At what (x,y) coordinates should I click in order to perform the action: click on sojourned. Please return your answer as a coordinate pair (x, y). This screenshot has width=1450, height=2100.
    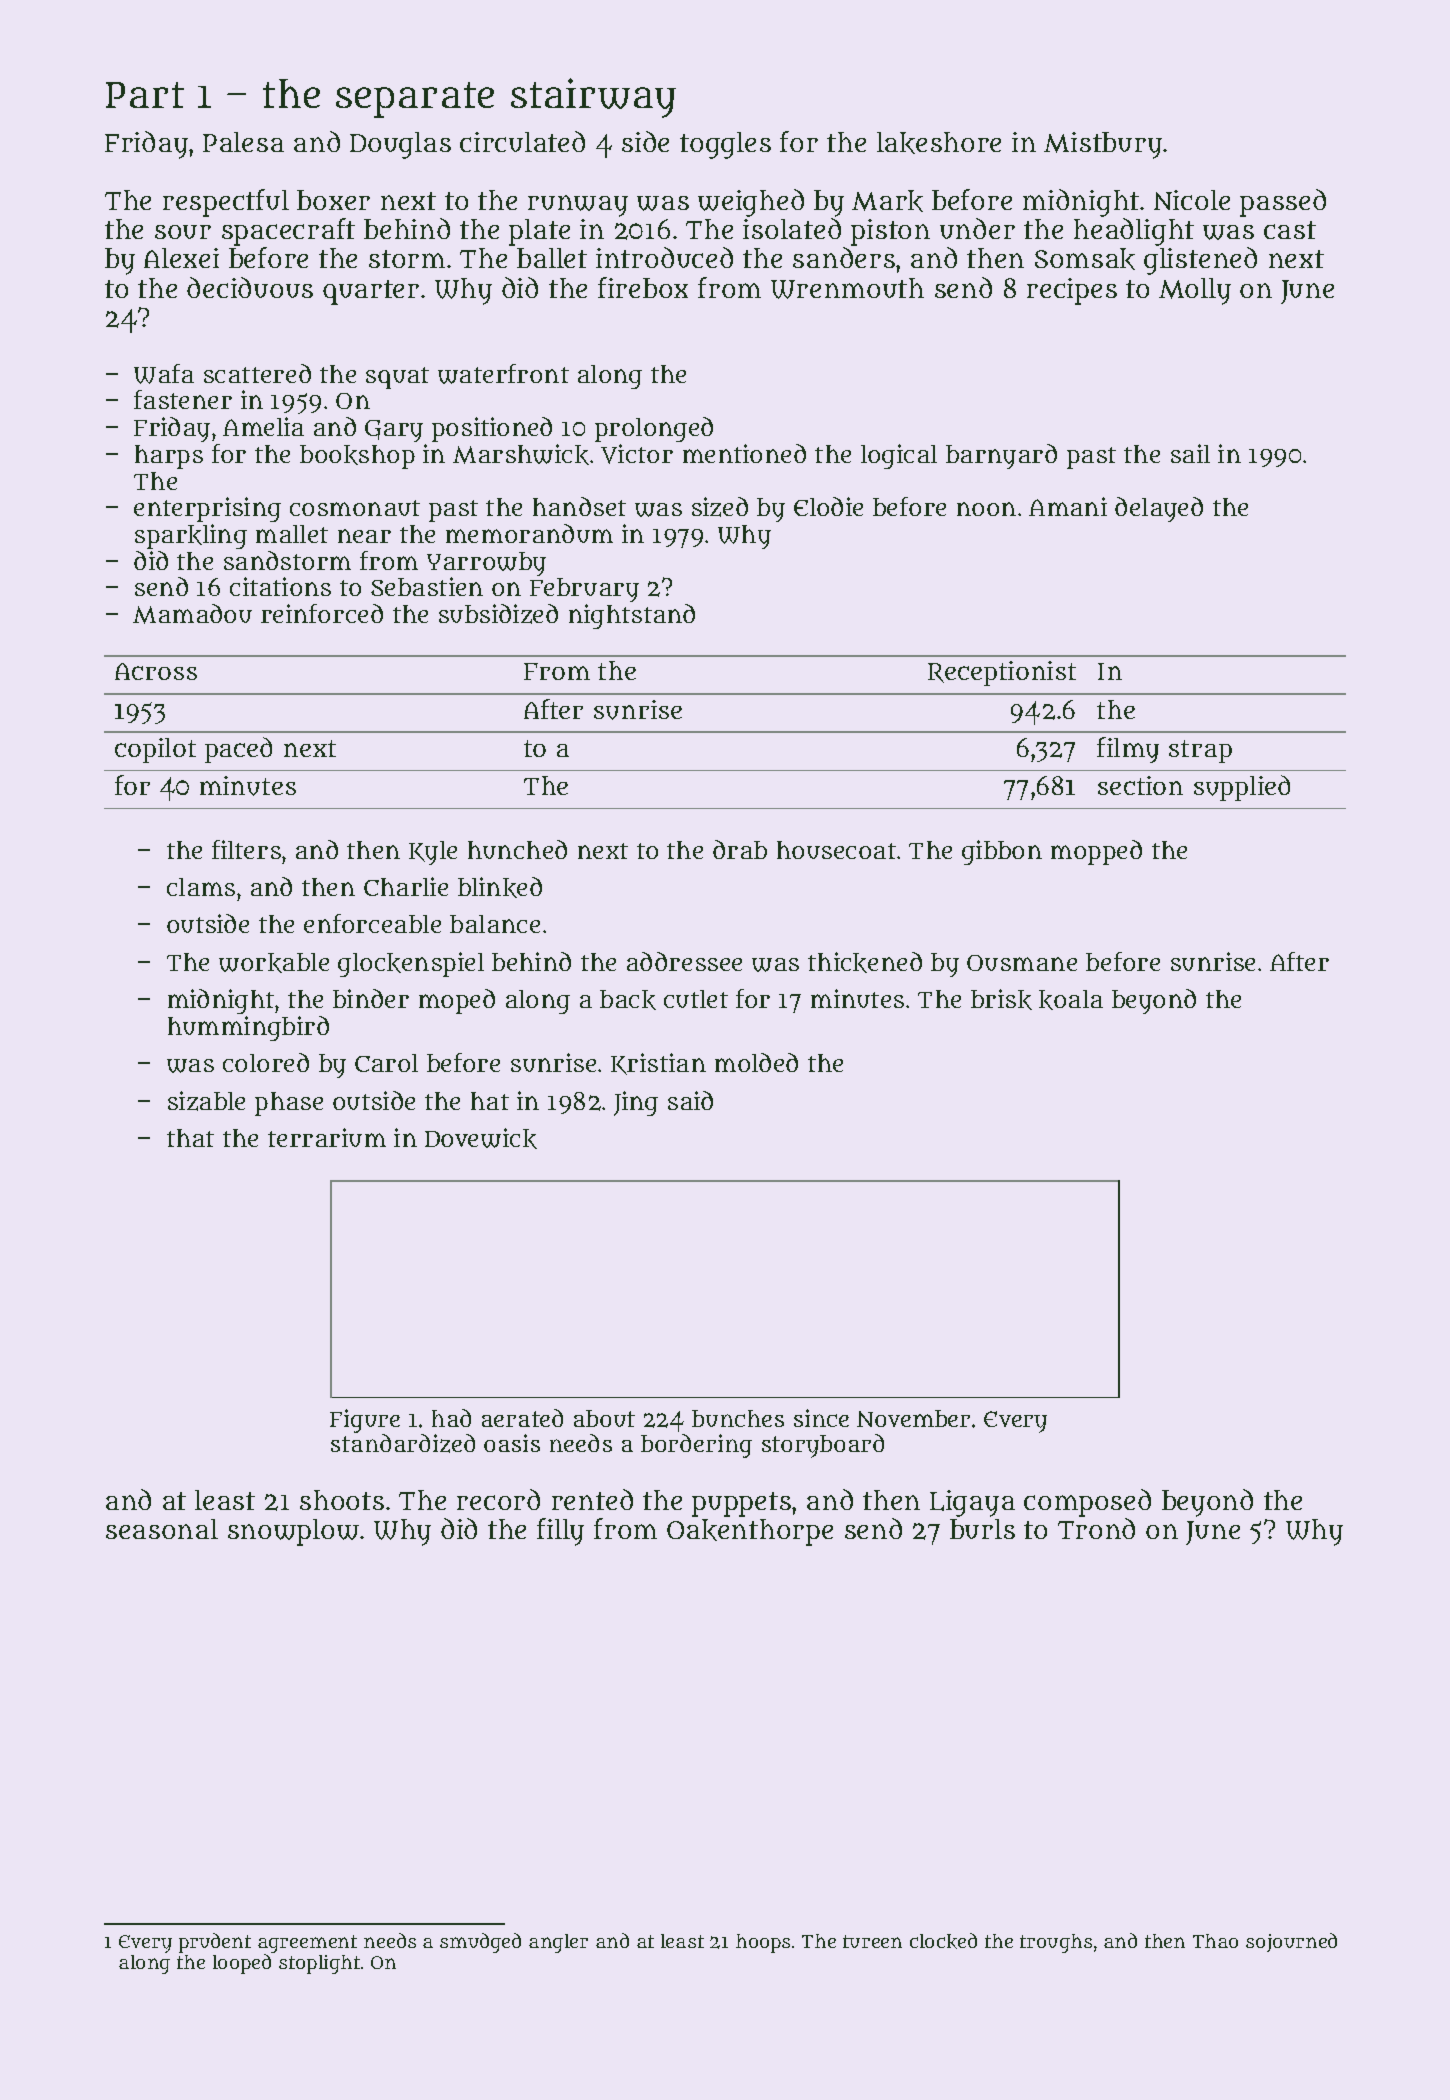
    Looking at the image, I should click on (1291, 1942).
